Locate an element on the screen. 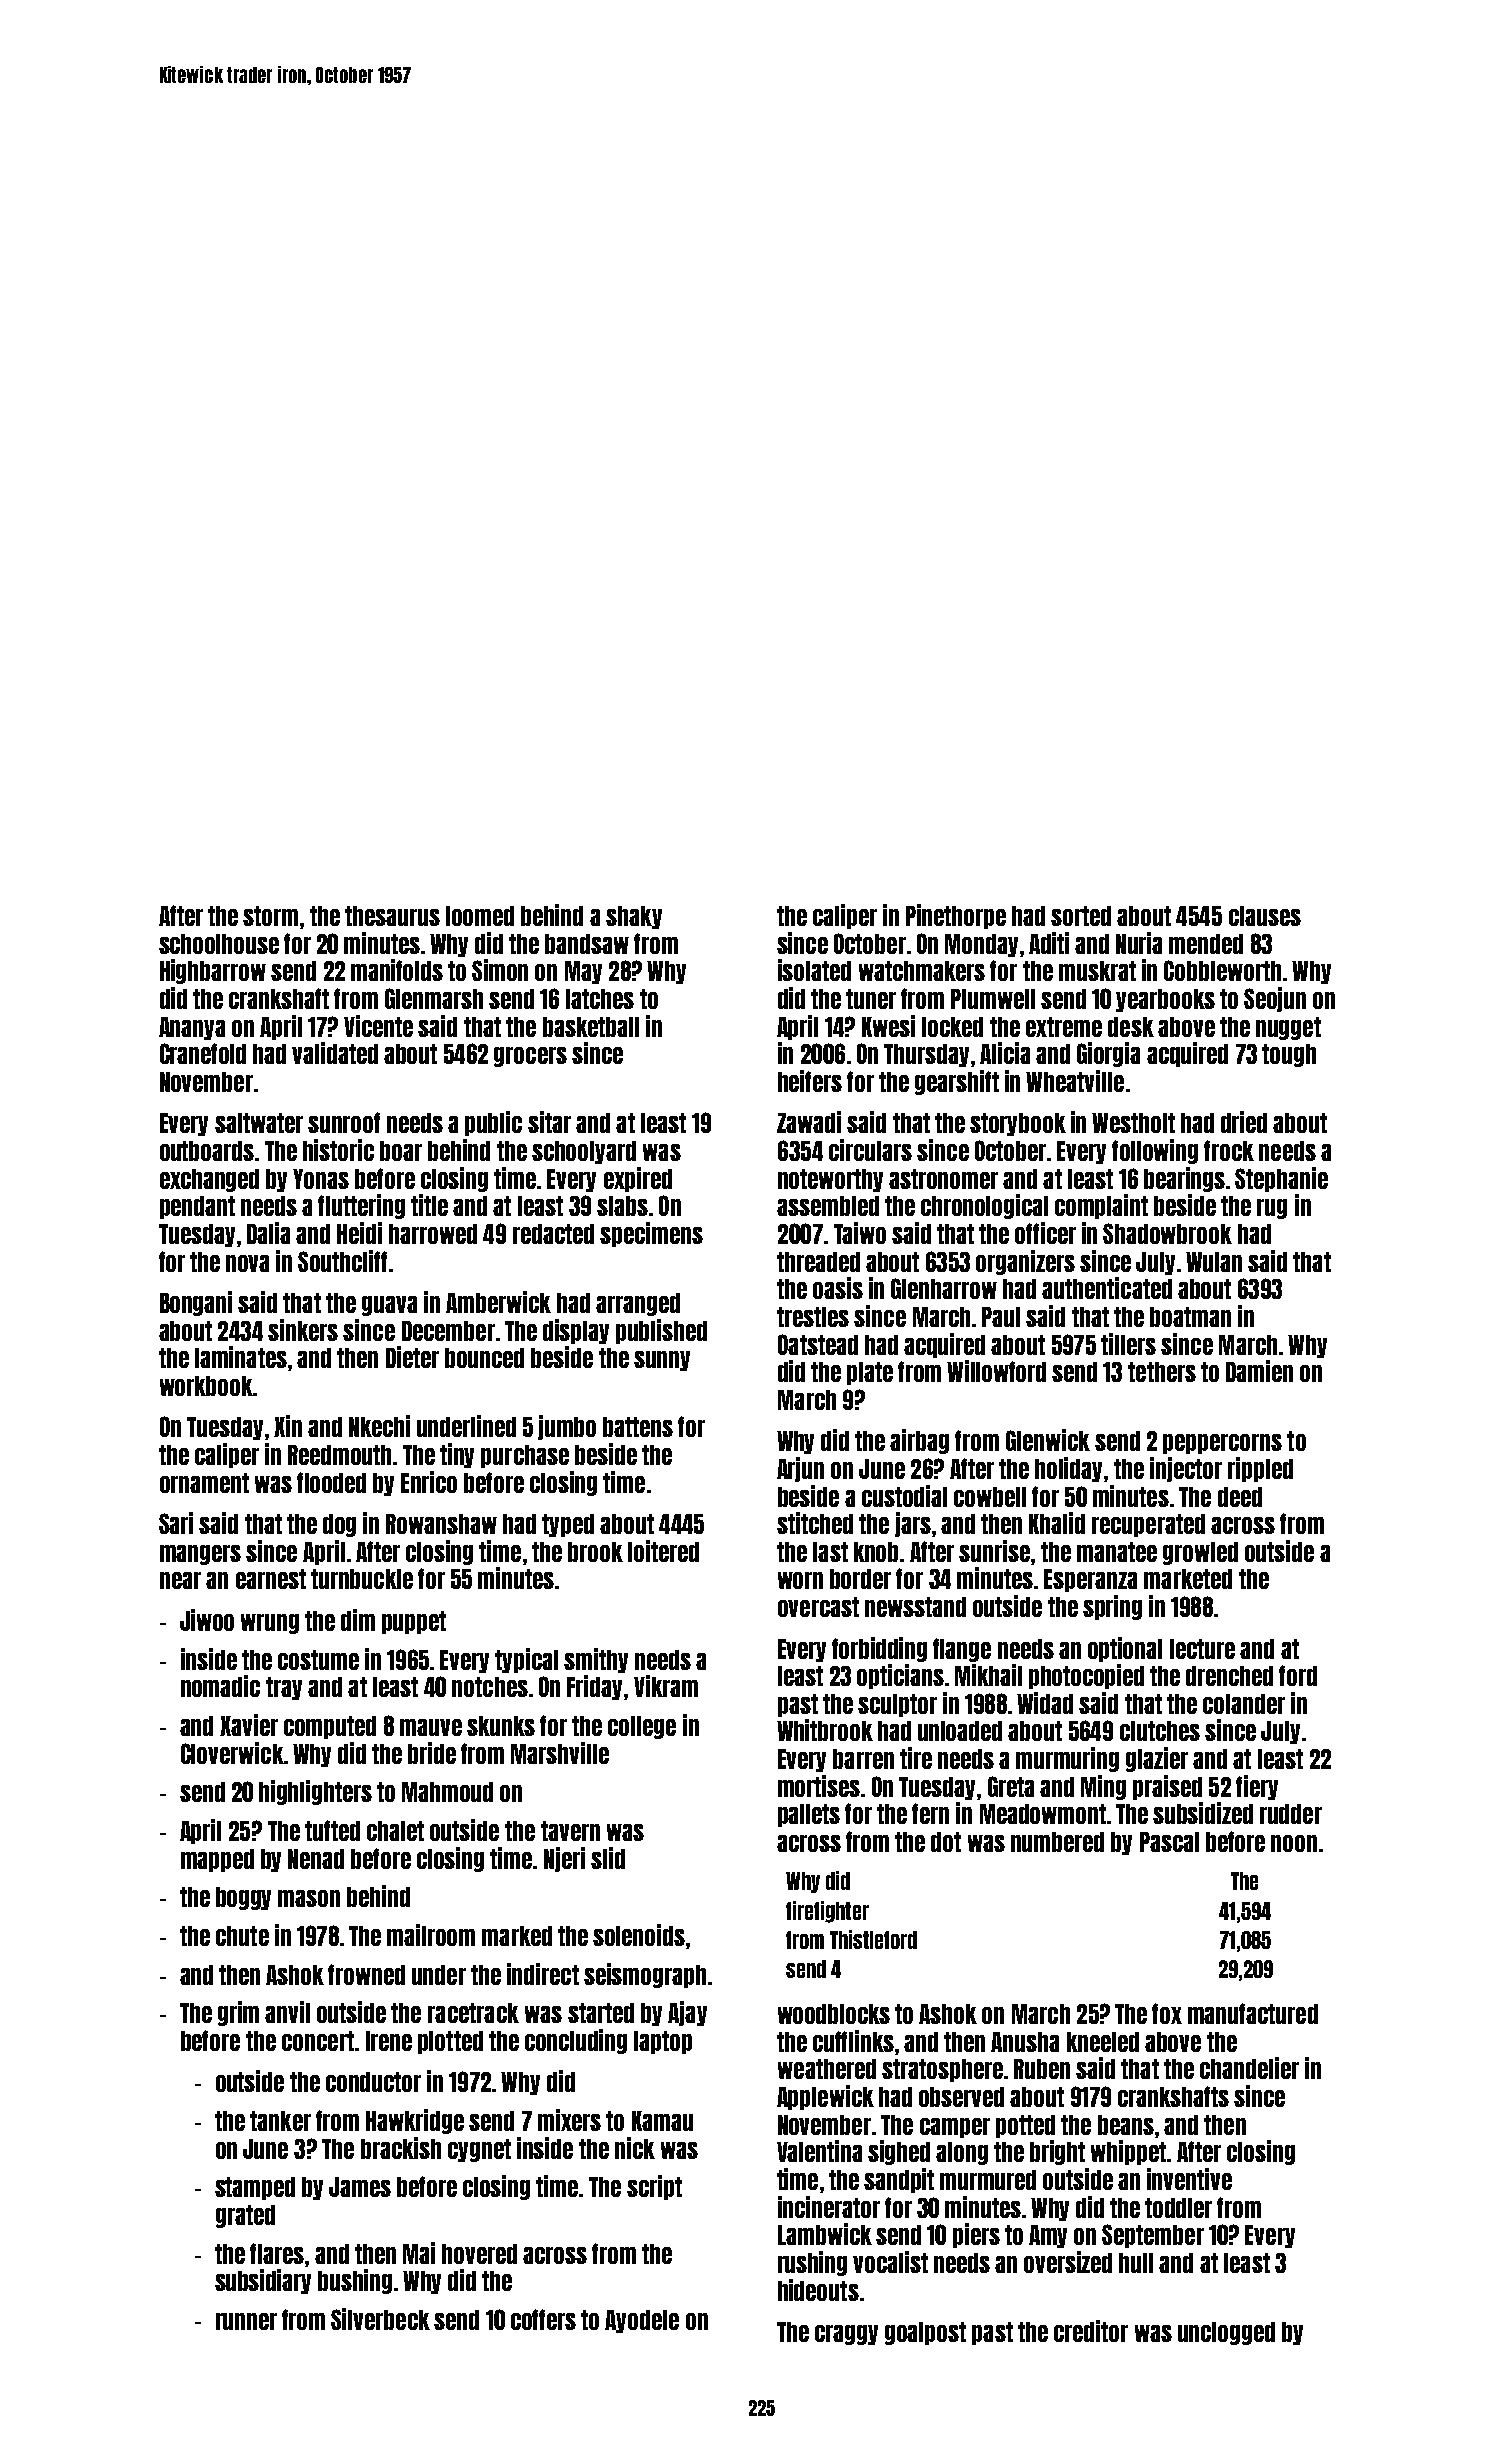 This screenshot has width=1496, height=2464. puppet is located at coordinates (414, 1622).
